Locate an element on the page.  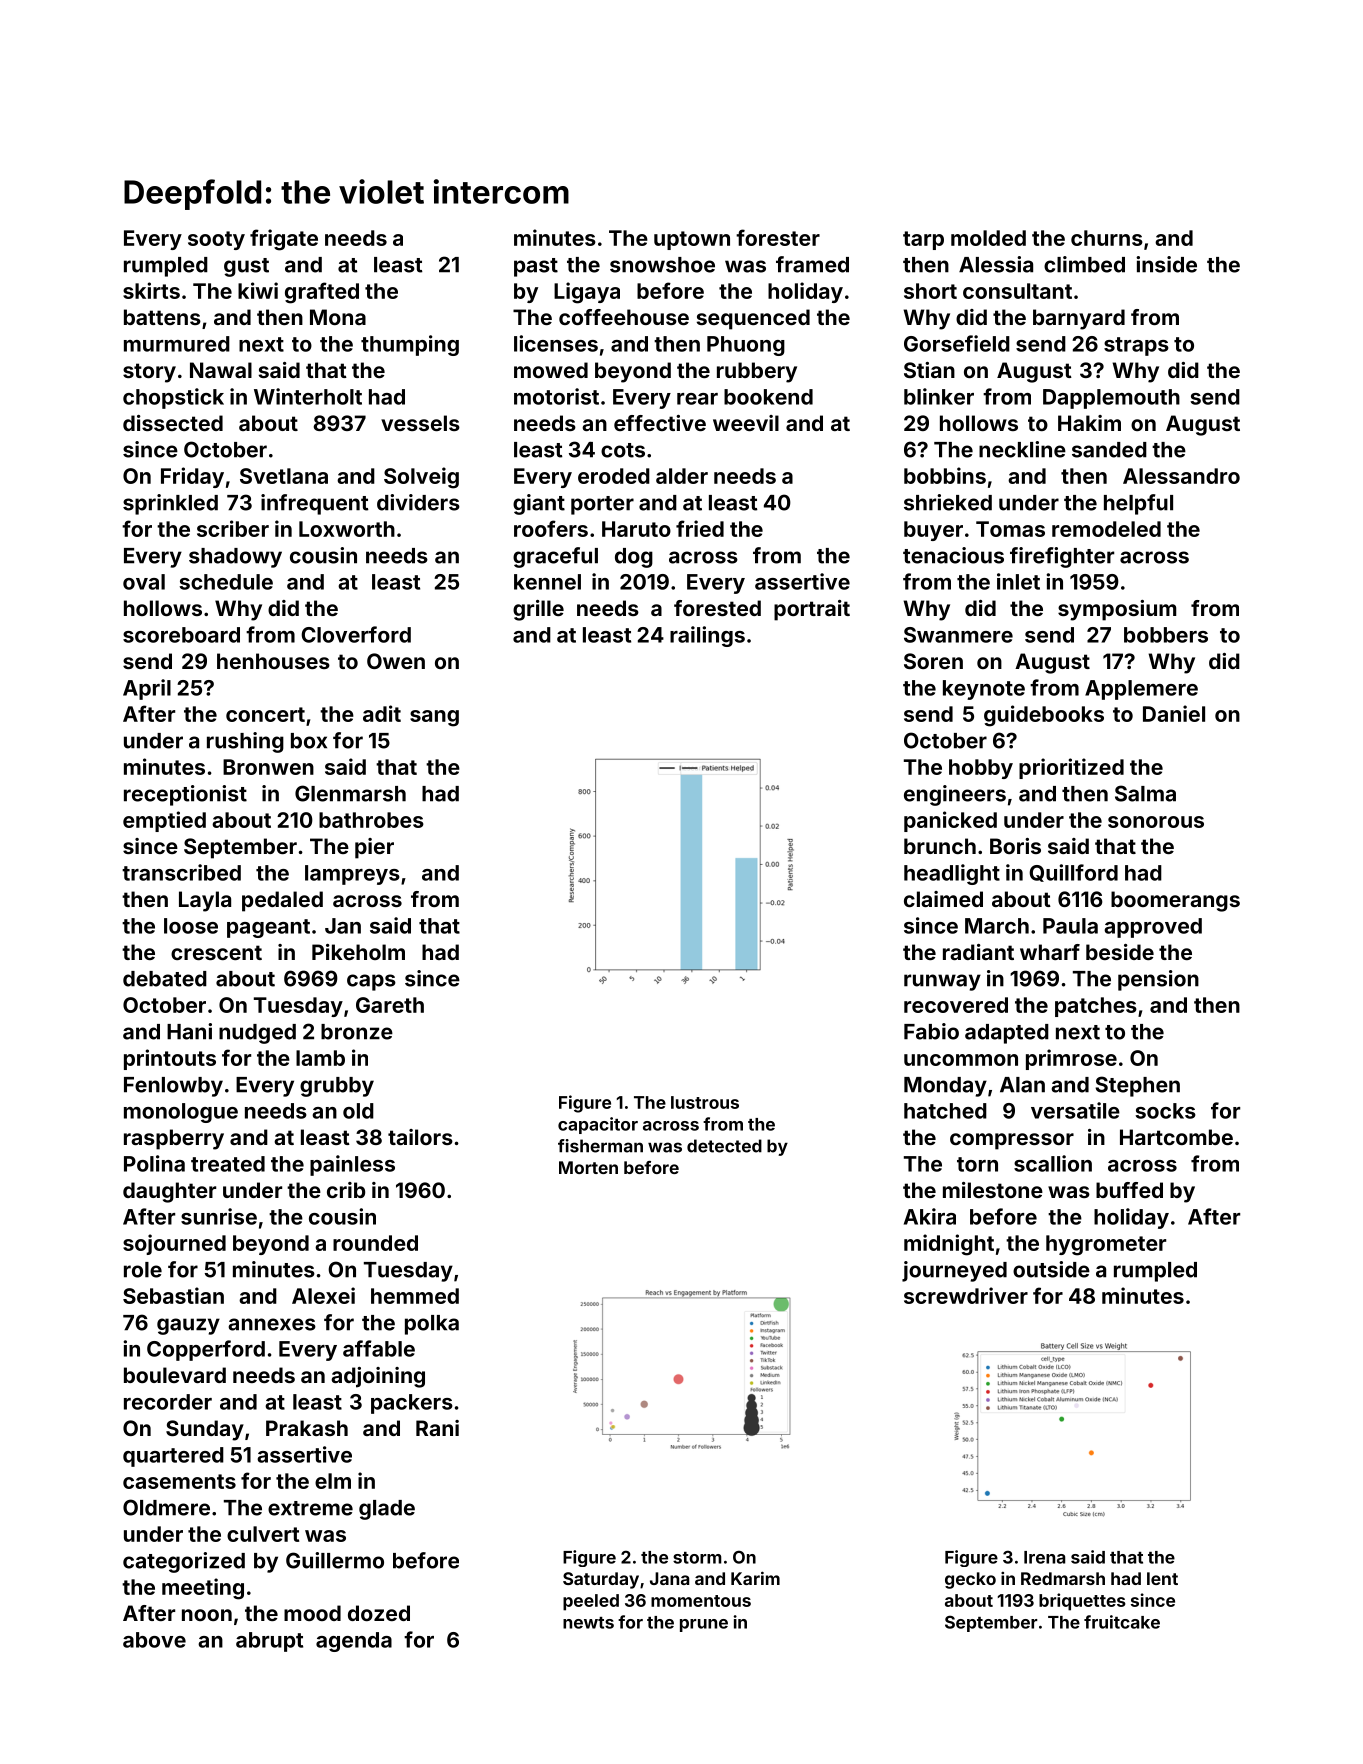
frigate is located at coordinates (284, 240).
